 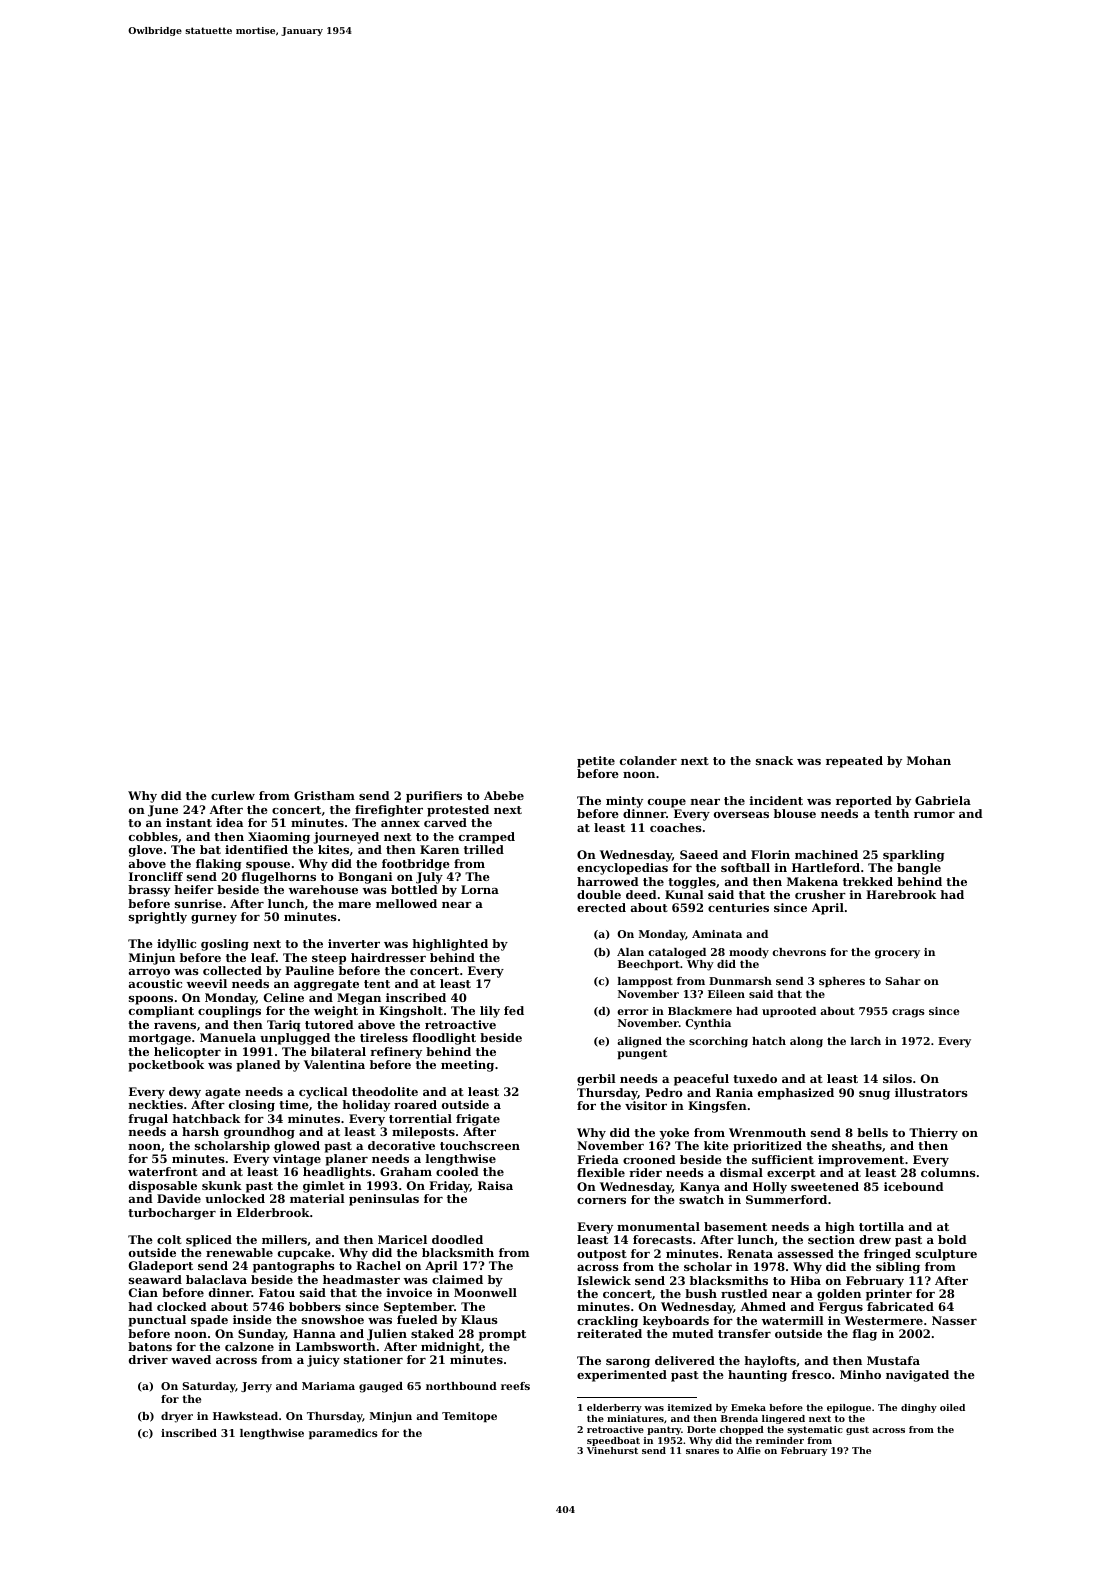 What do you see at coordinates (913, 856) in the screenshot?
I see `sparkling` at bounding box center [913, 856].
